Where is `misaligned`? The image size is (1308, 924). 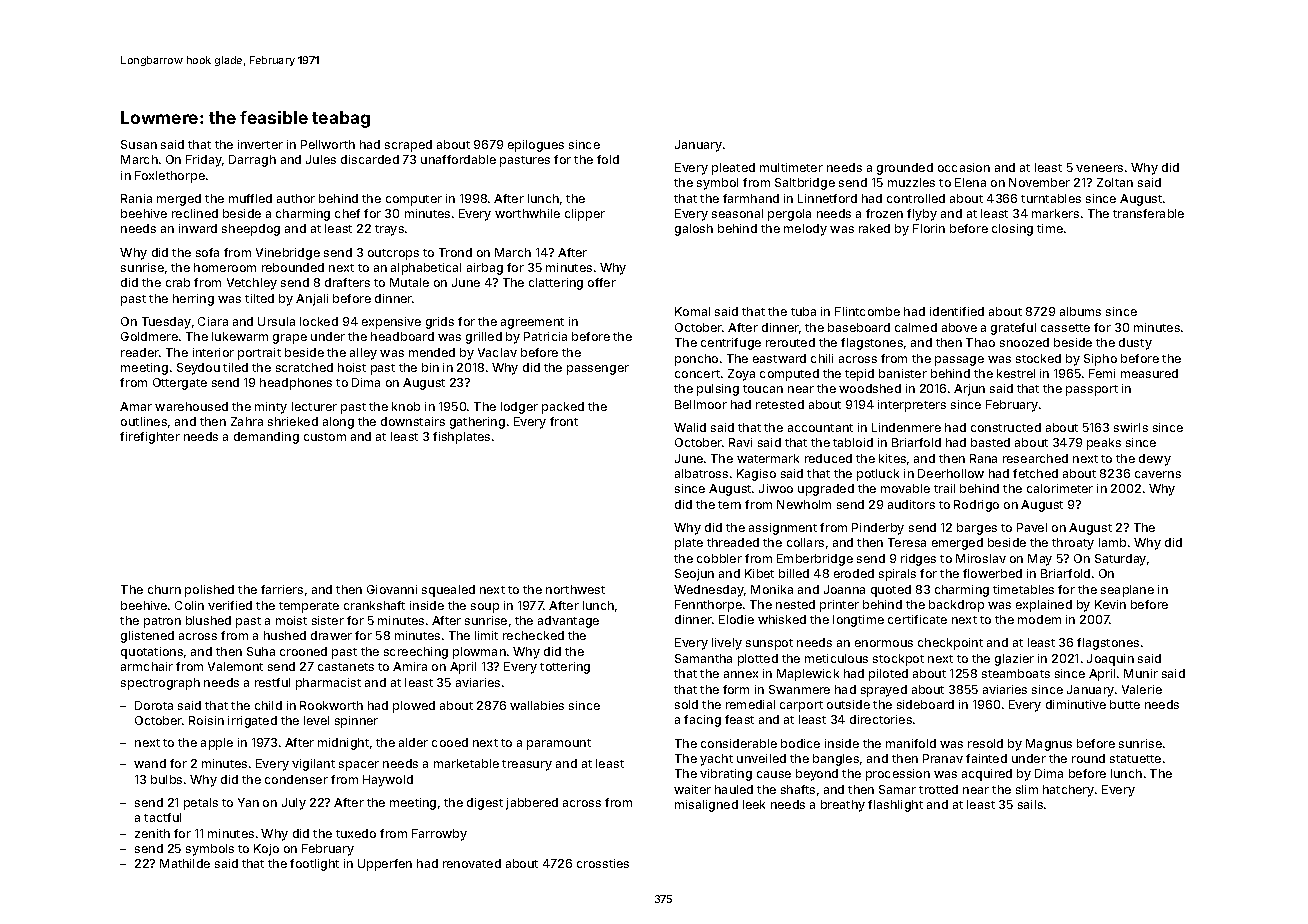
misaligned is located at coordinates (706, 806).
